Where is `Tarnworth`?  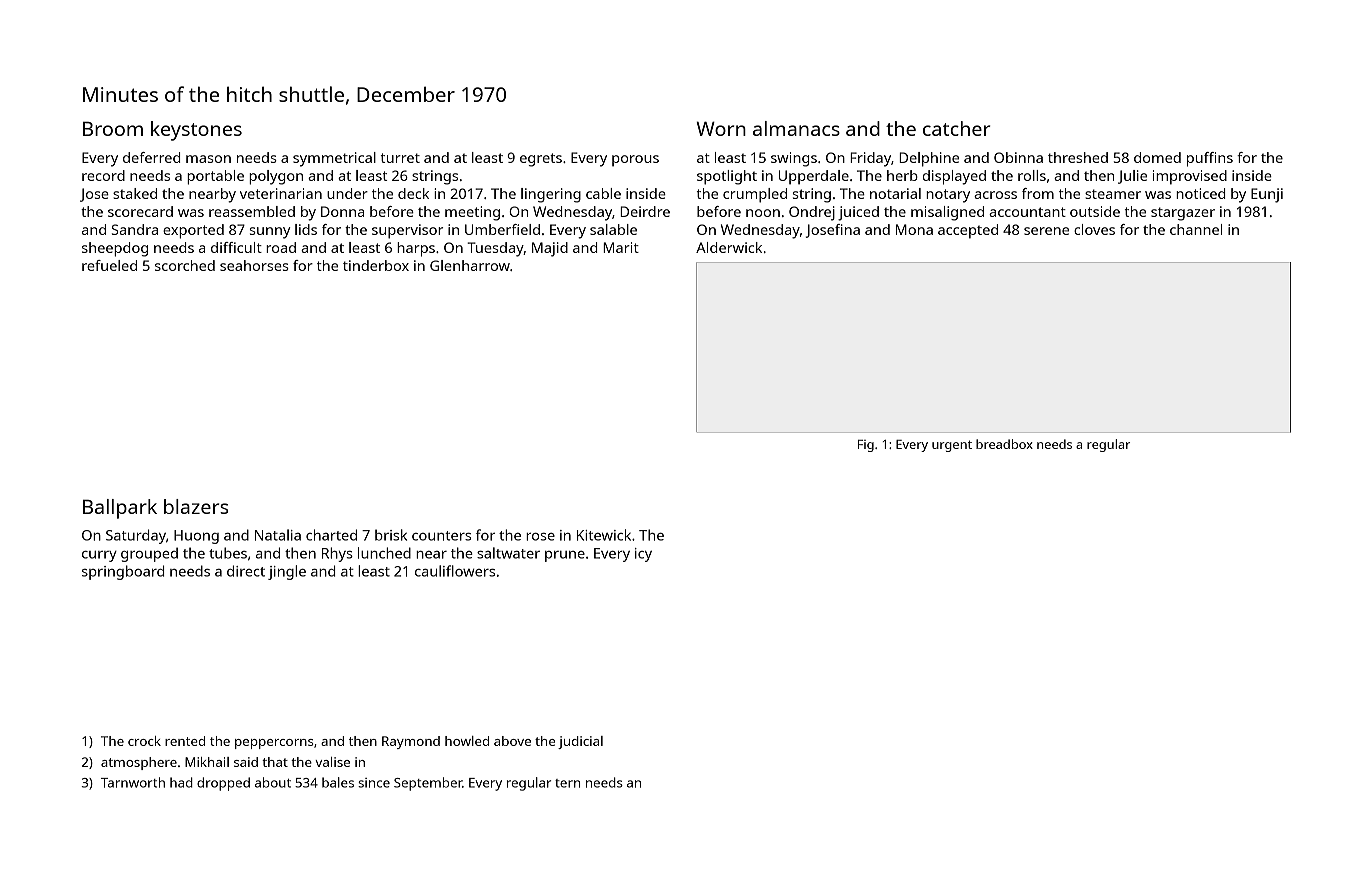 Tarnworth is located at coordinates (133, 782).
